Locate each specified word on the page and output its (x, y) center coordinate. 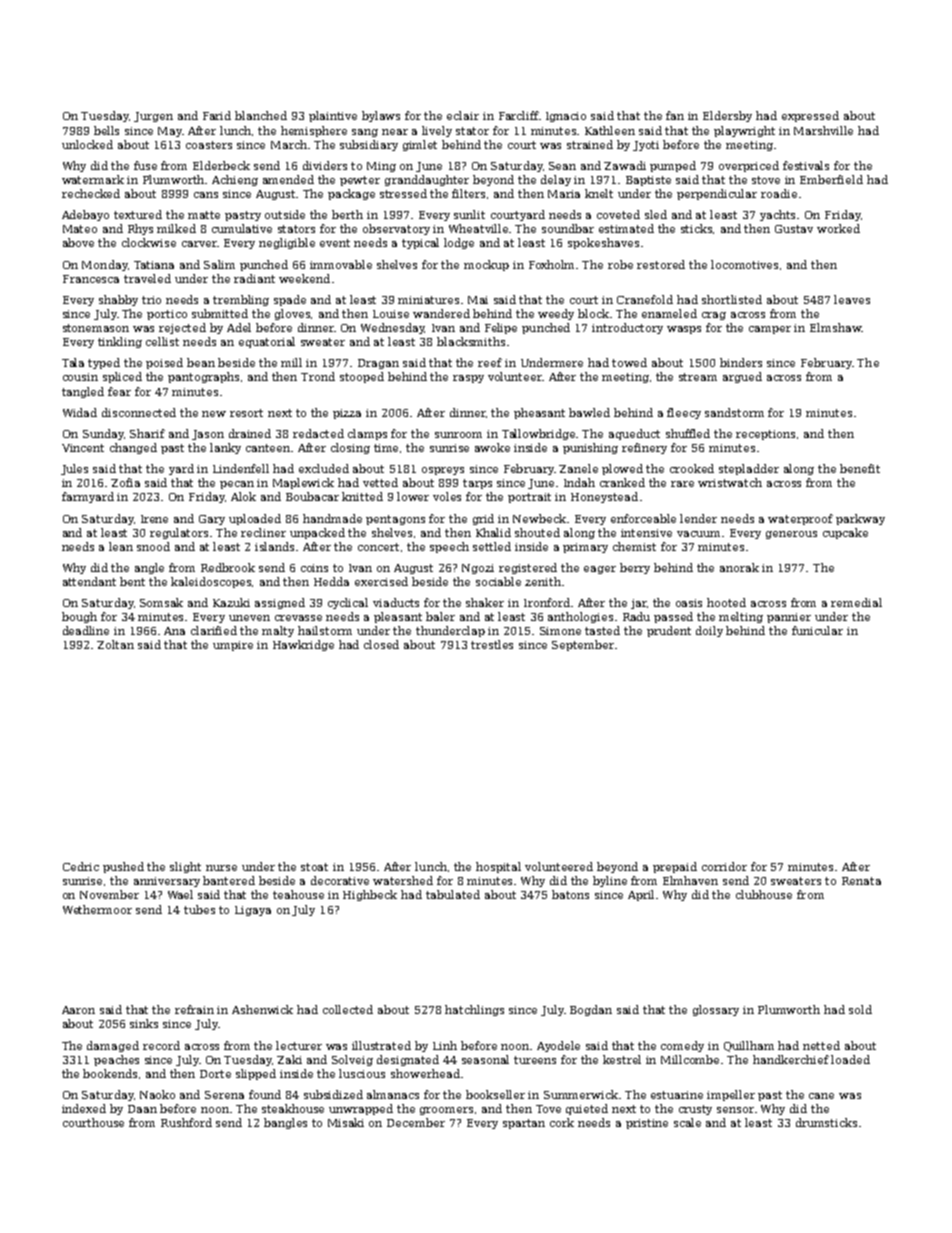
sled (656, 214)
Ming (381, 167)
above (78, 242)
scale (687, 1122)
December (416, 1122)
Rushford (186, 1122)
